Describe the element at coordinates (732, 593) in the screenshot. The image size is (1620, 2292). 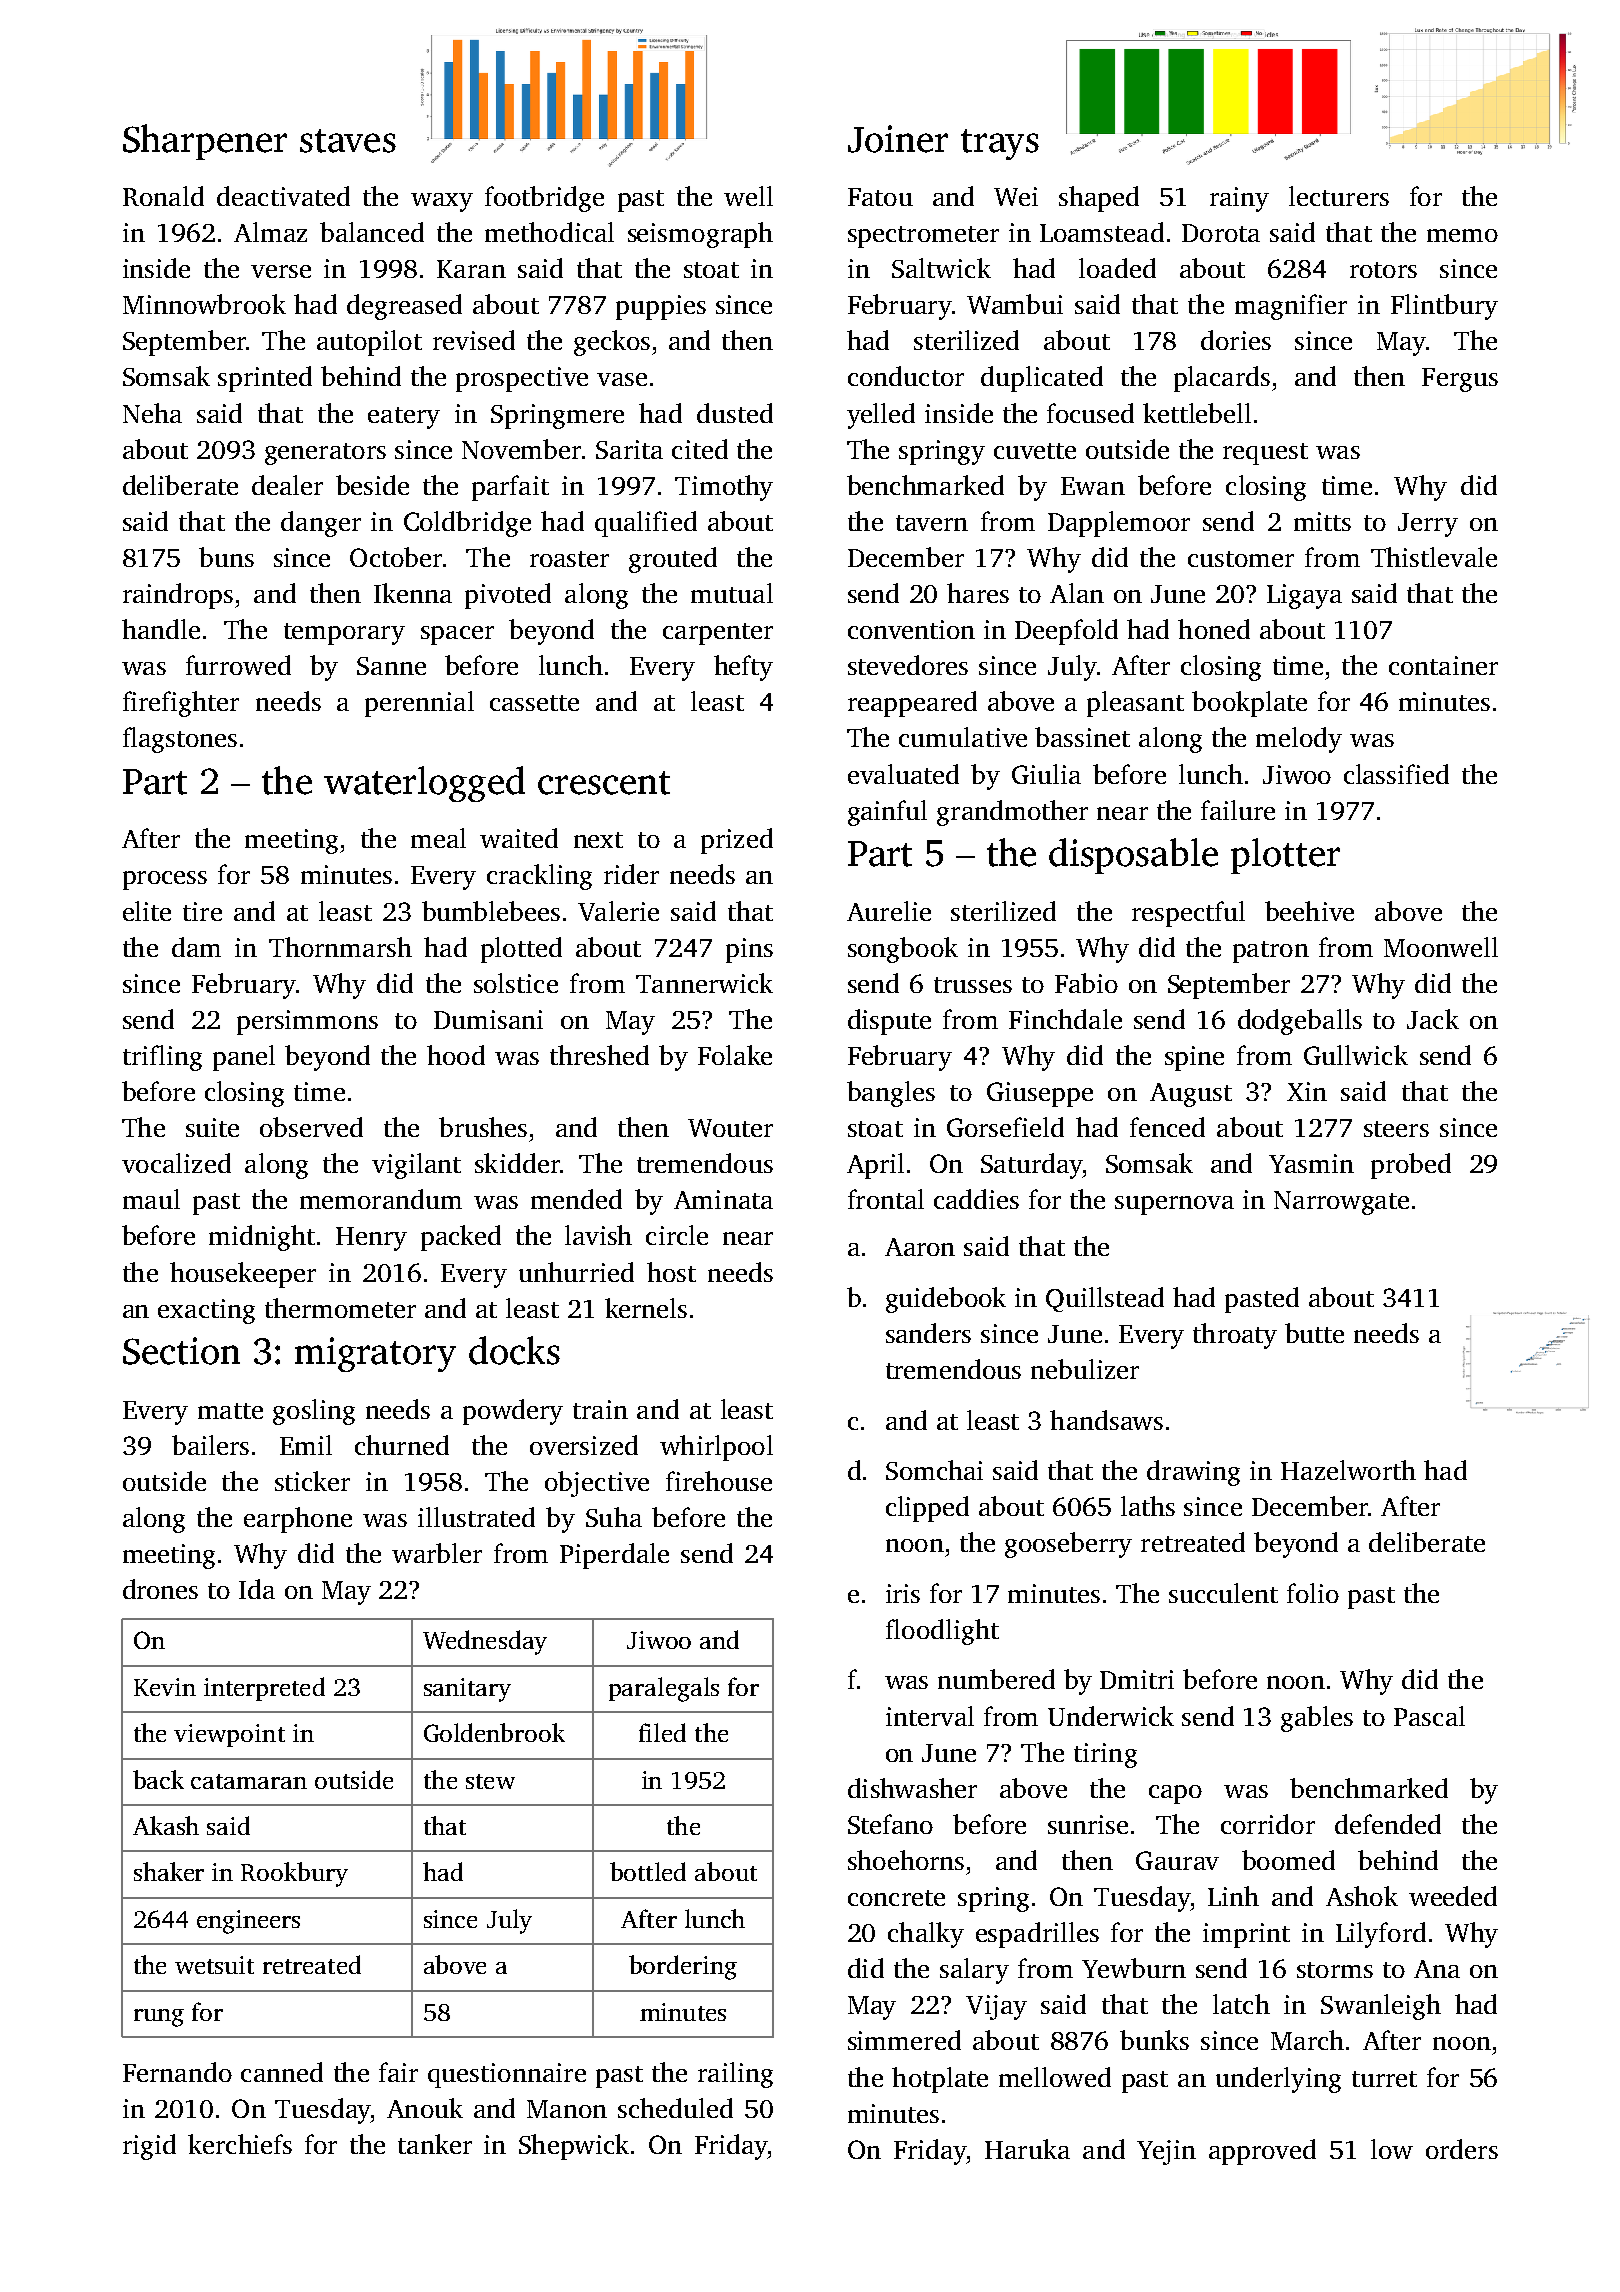
I see `mutual` at that location.
